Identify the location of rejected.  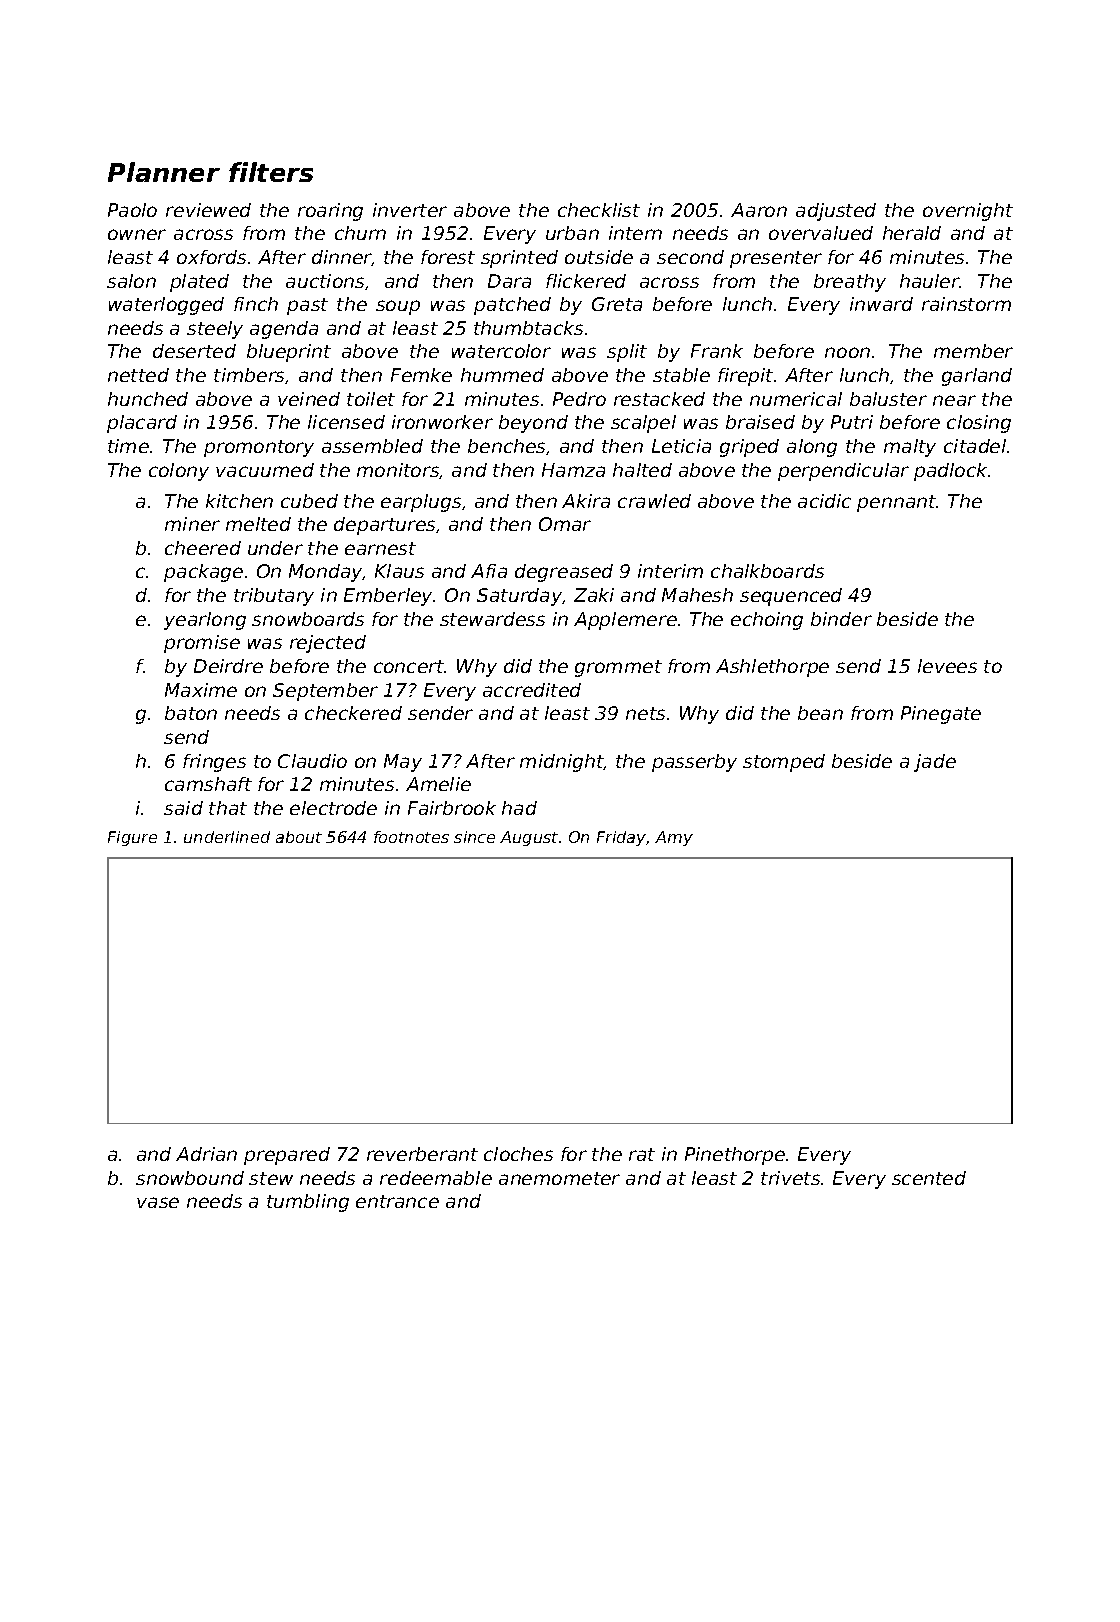
(328, 644).
